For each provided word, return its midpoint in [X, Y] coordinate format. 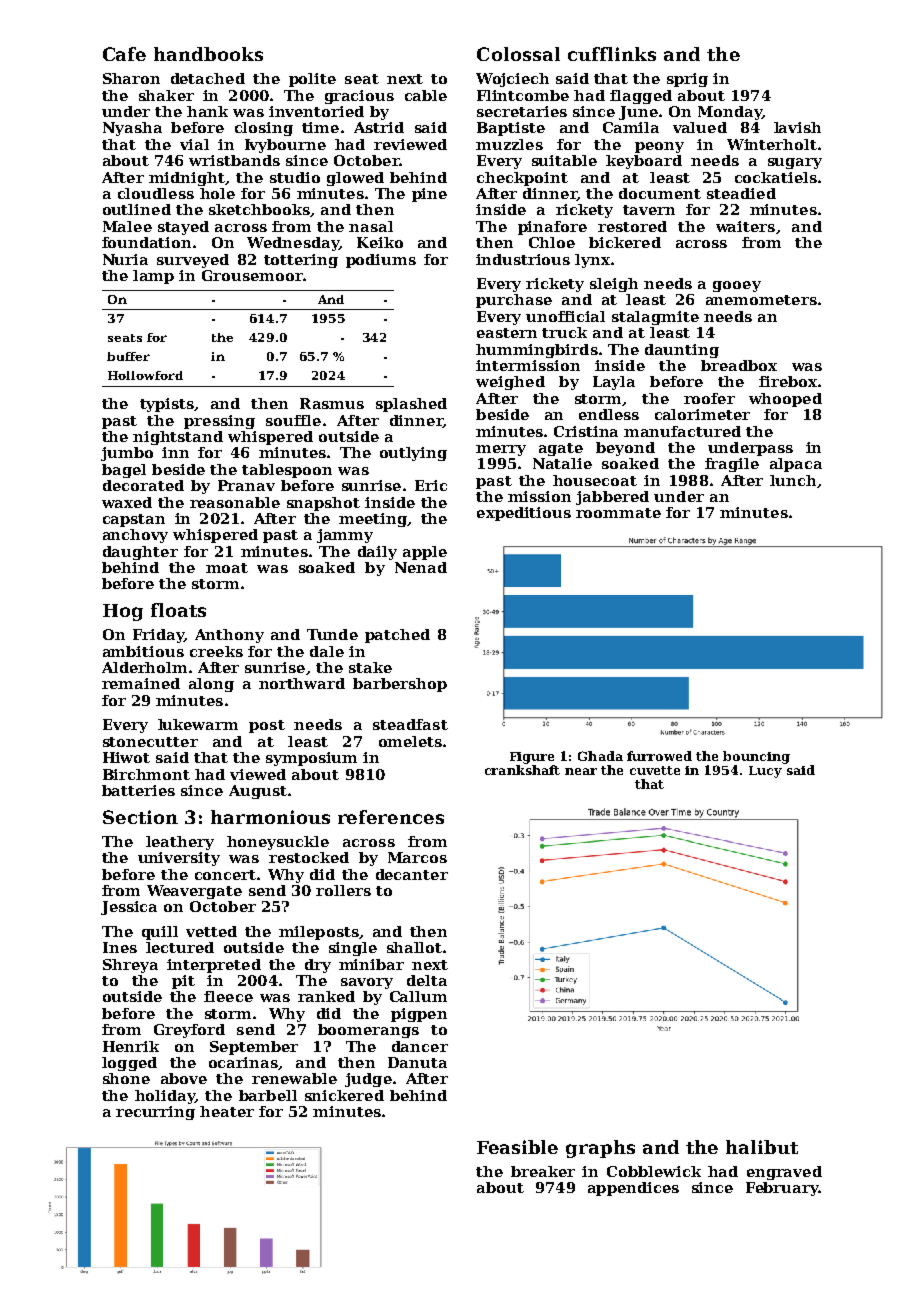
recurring [155, 1113]
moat [227, 568]
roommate [618, 513]
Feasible [517, 1147]
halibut [762, 1147]
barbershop [400, 685]
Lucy [765, 772]
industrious [523, 259]
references [391, 817]
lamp [153, 277]
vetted [211, 931]
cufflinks [612, 54]
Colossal [518, 54]
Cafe [124, 54]
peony [659, 147]
